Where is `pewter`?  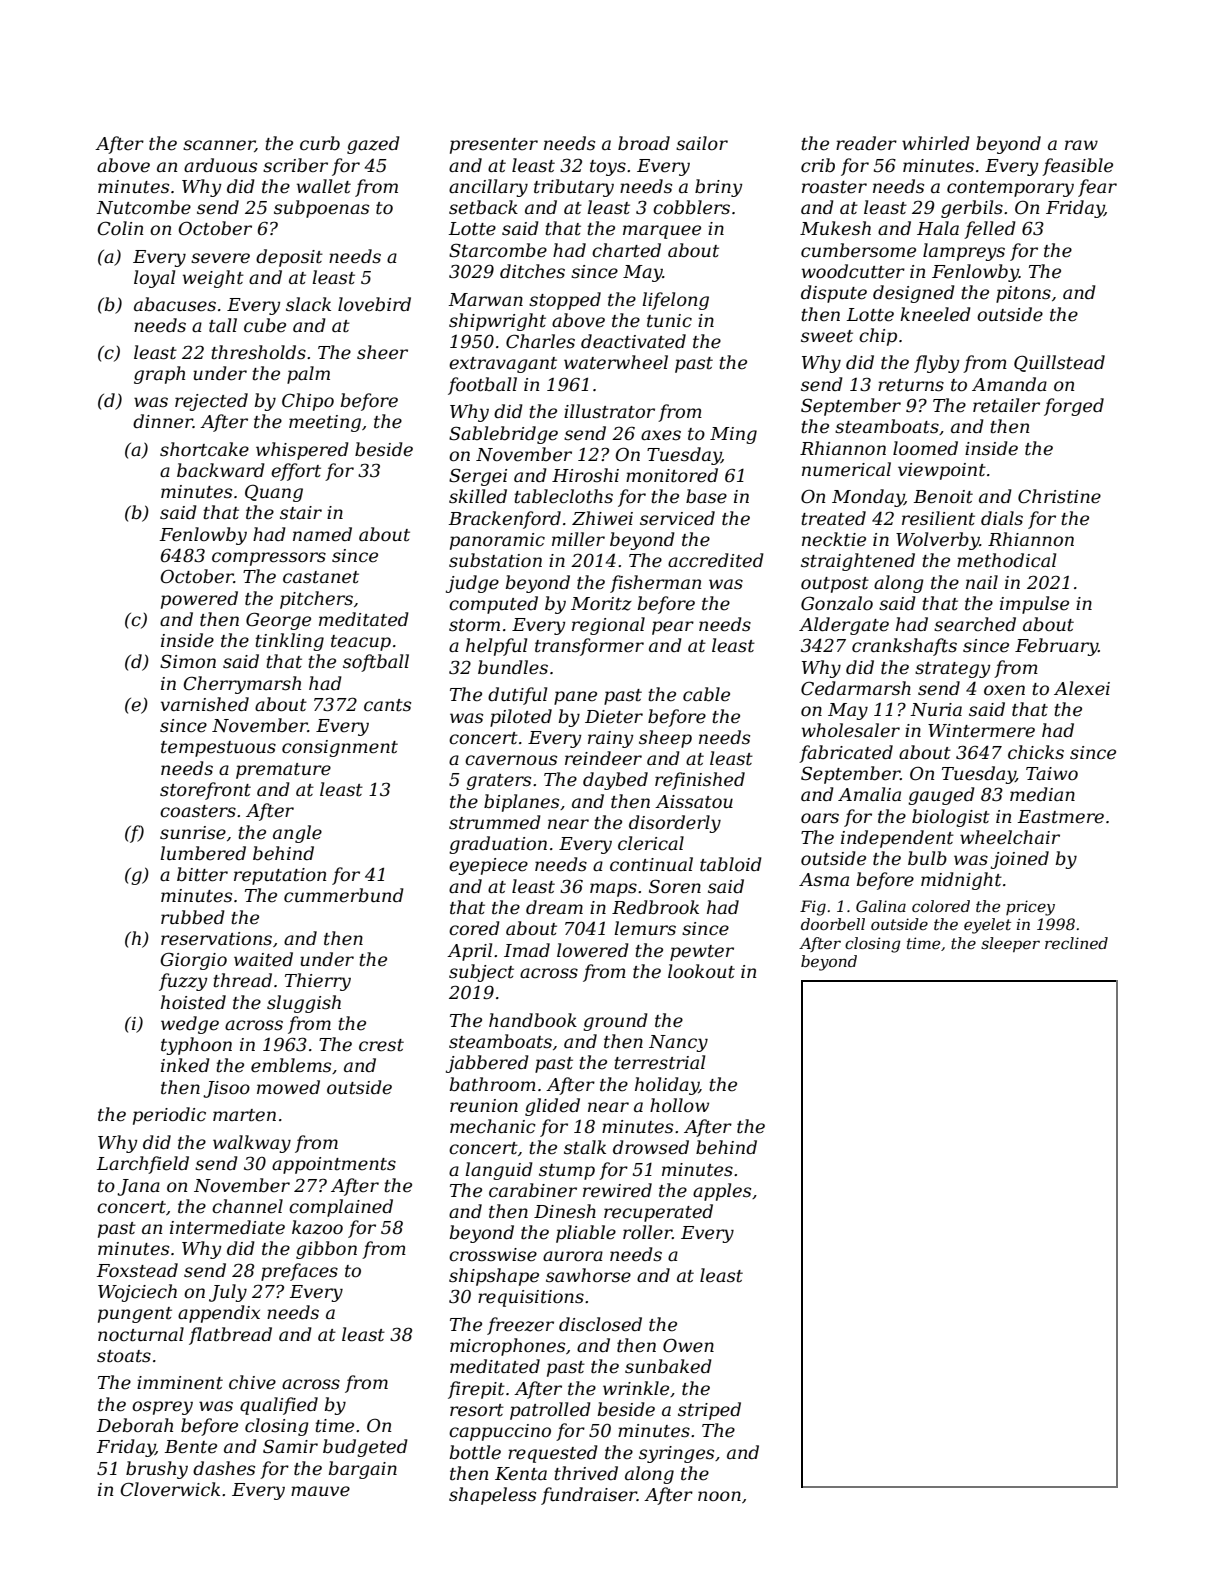 pewter is located at coordinates (702, 953).
